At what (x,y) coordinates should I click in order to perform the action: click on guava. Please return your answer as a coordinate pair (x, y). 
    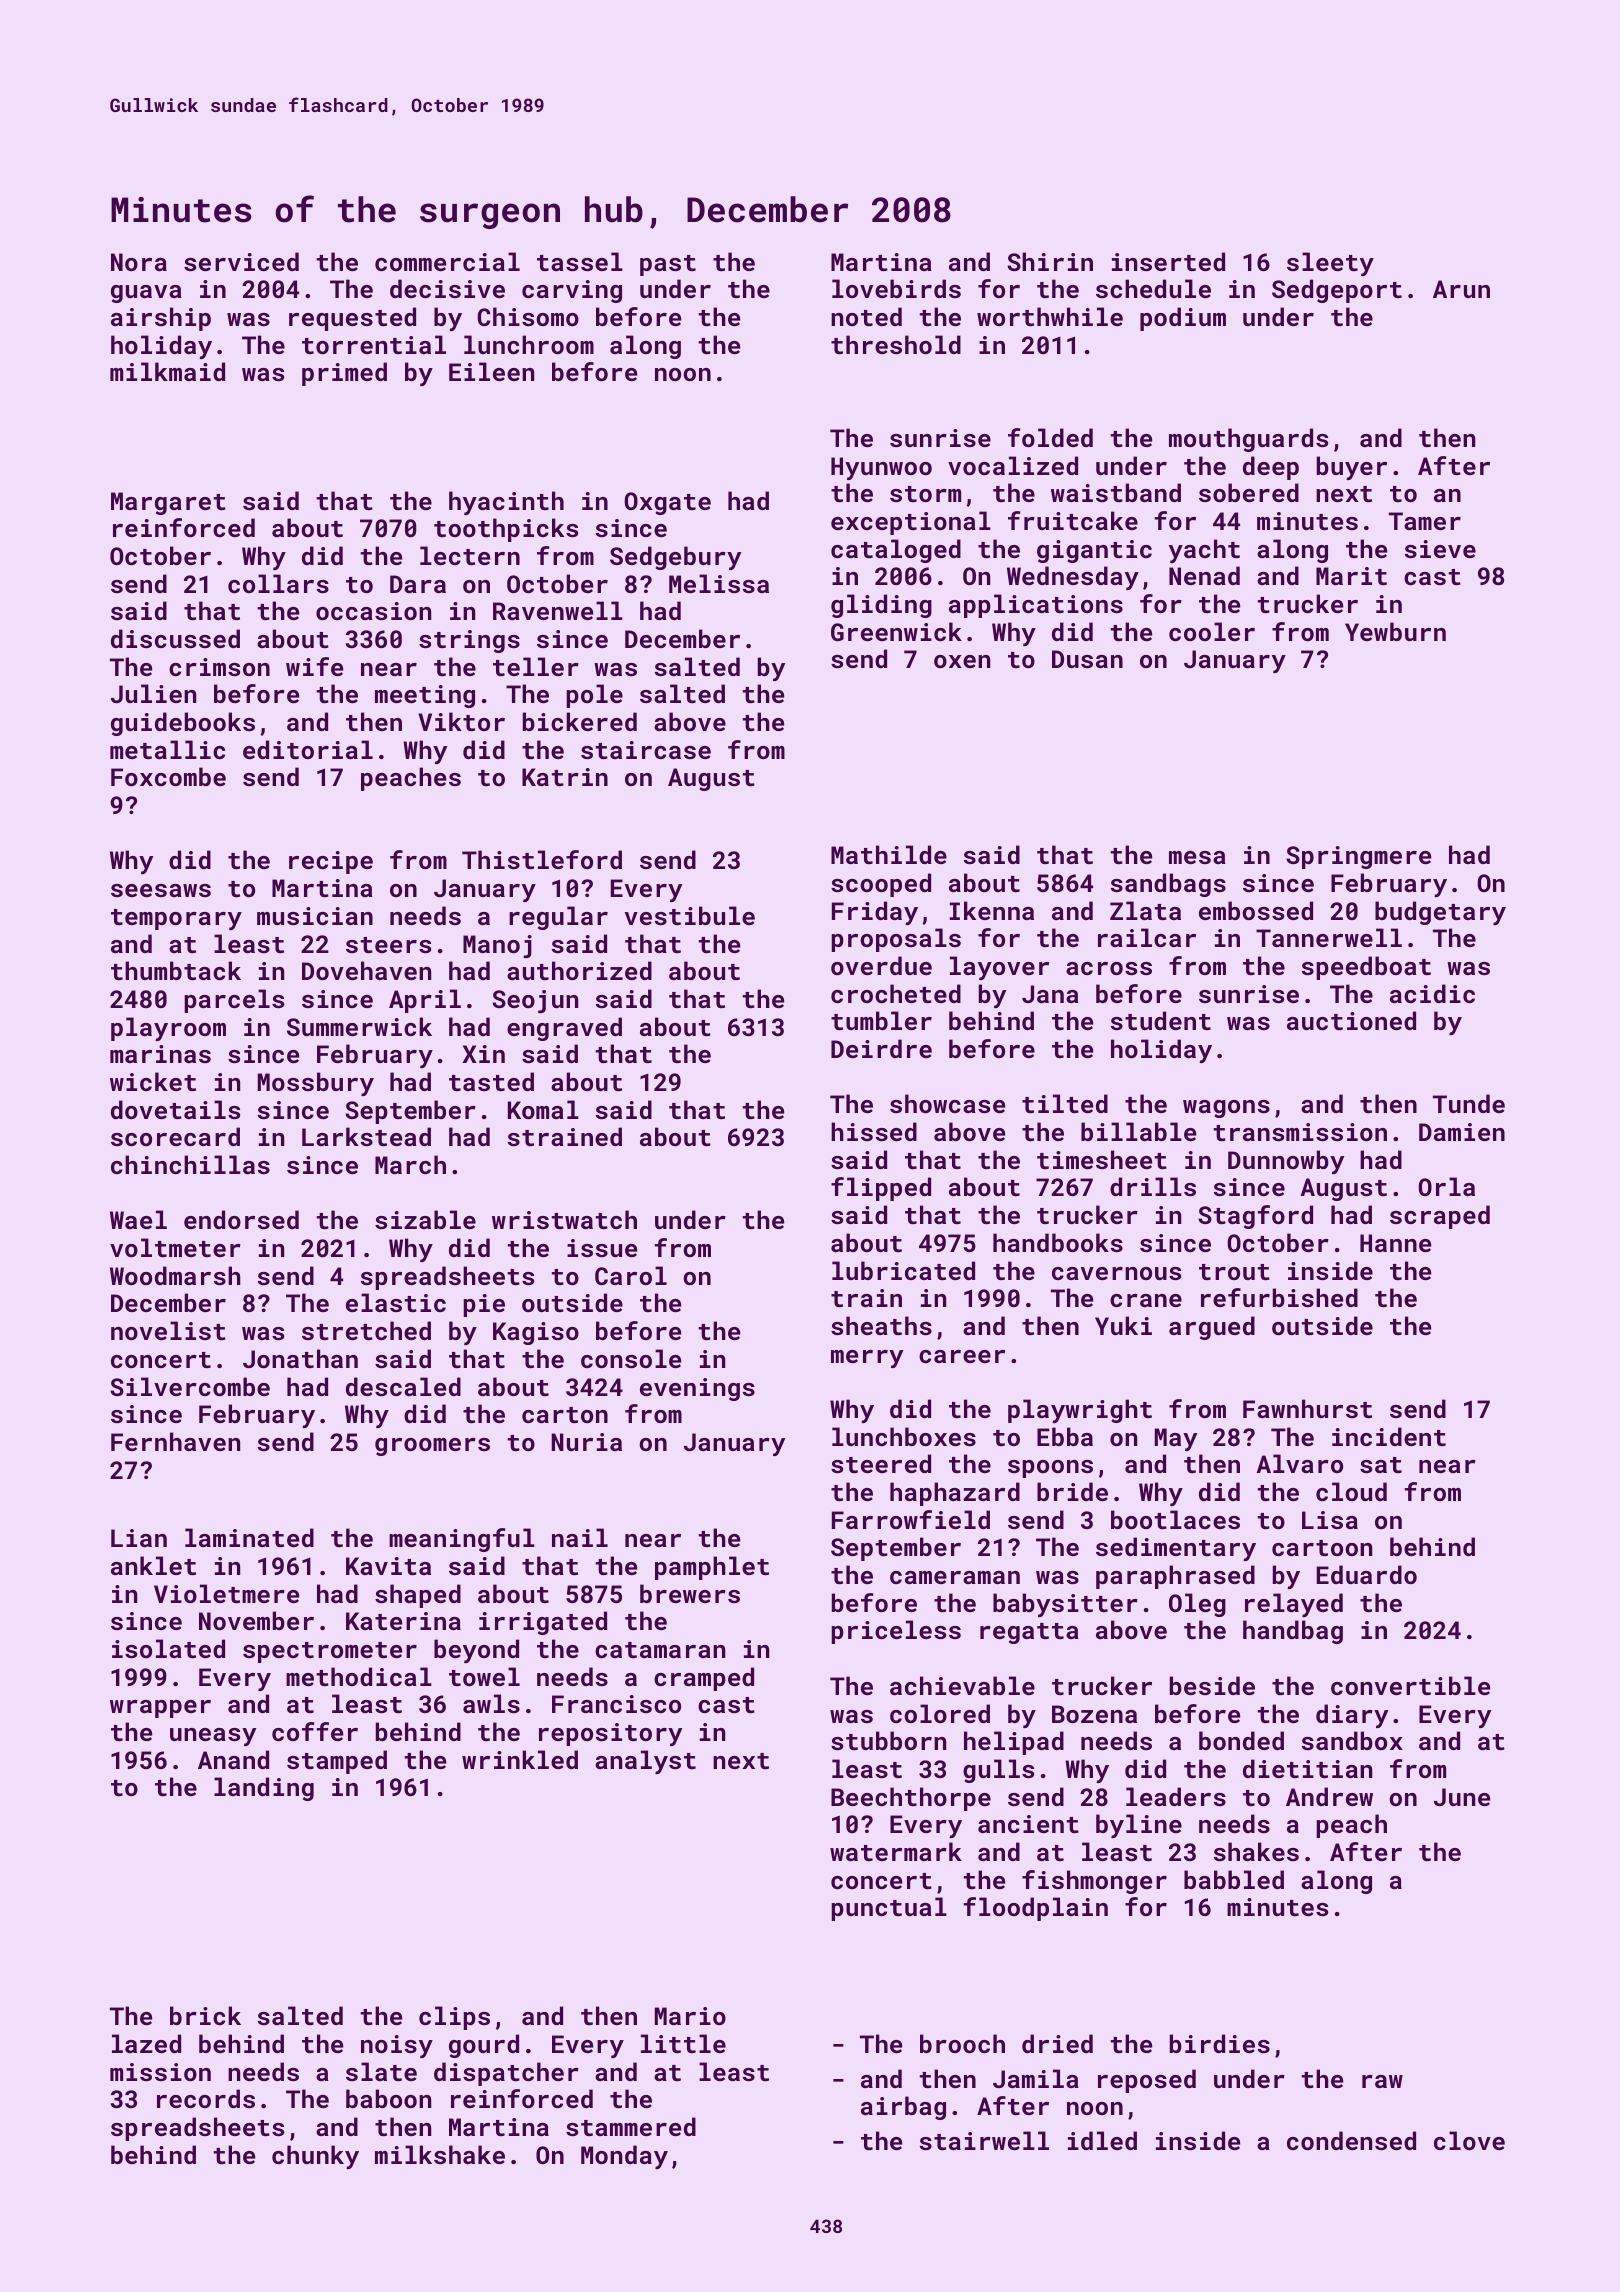
    Looking at the image, I should click on (146, 294).
